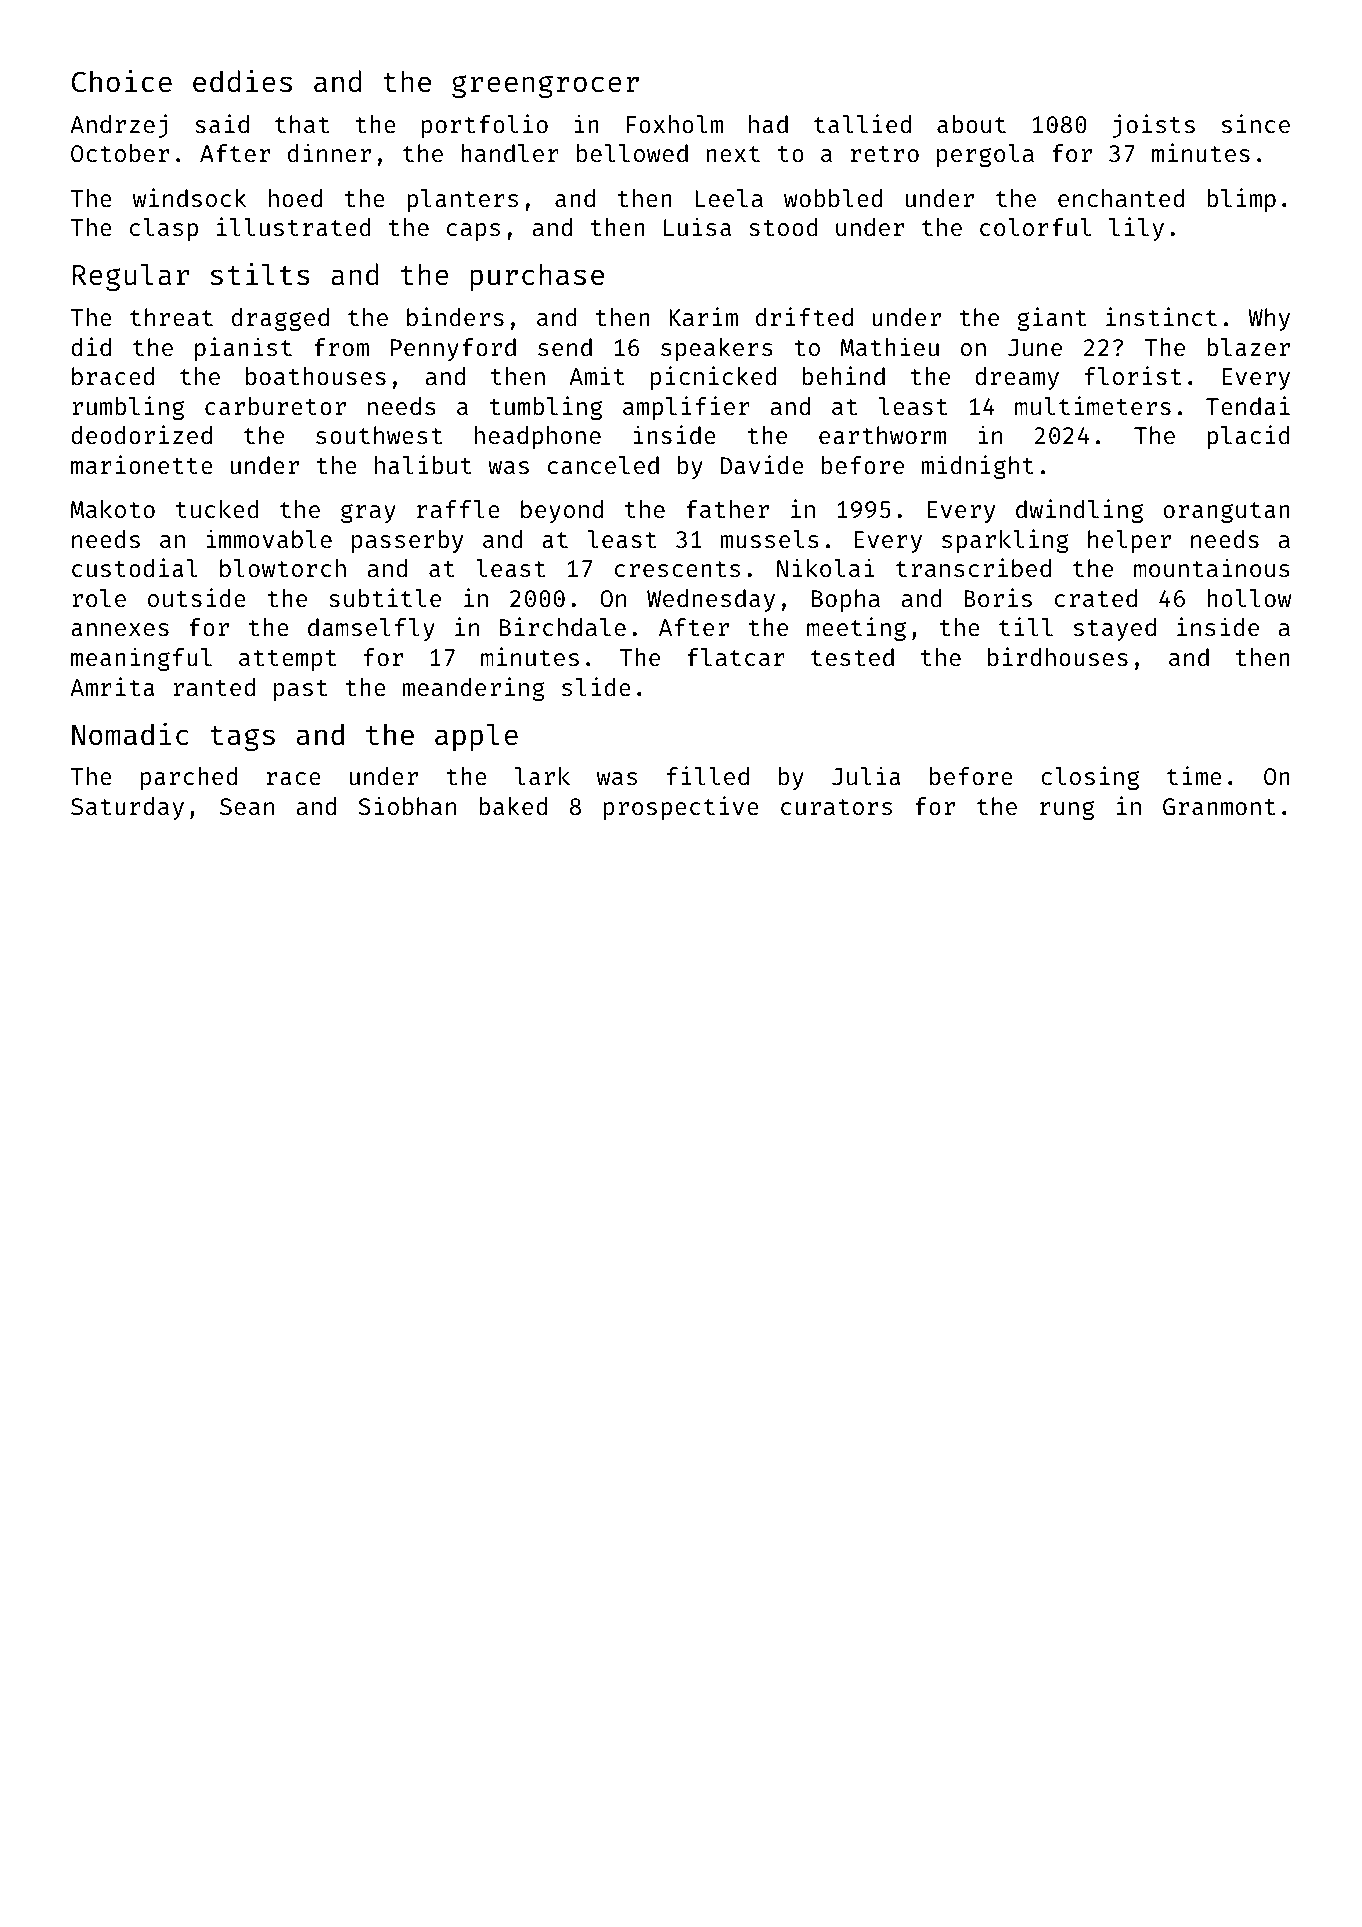 Image resolution: width=1362 pixels, height=1927 pixels. I want to click on baked, so click(513, 806).
